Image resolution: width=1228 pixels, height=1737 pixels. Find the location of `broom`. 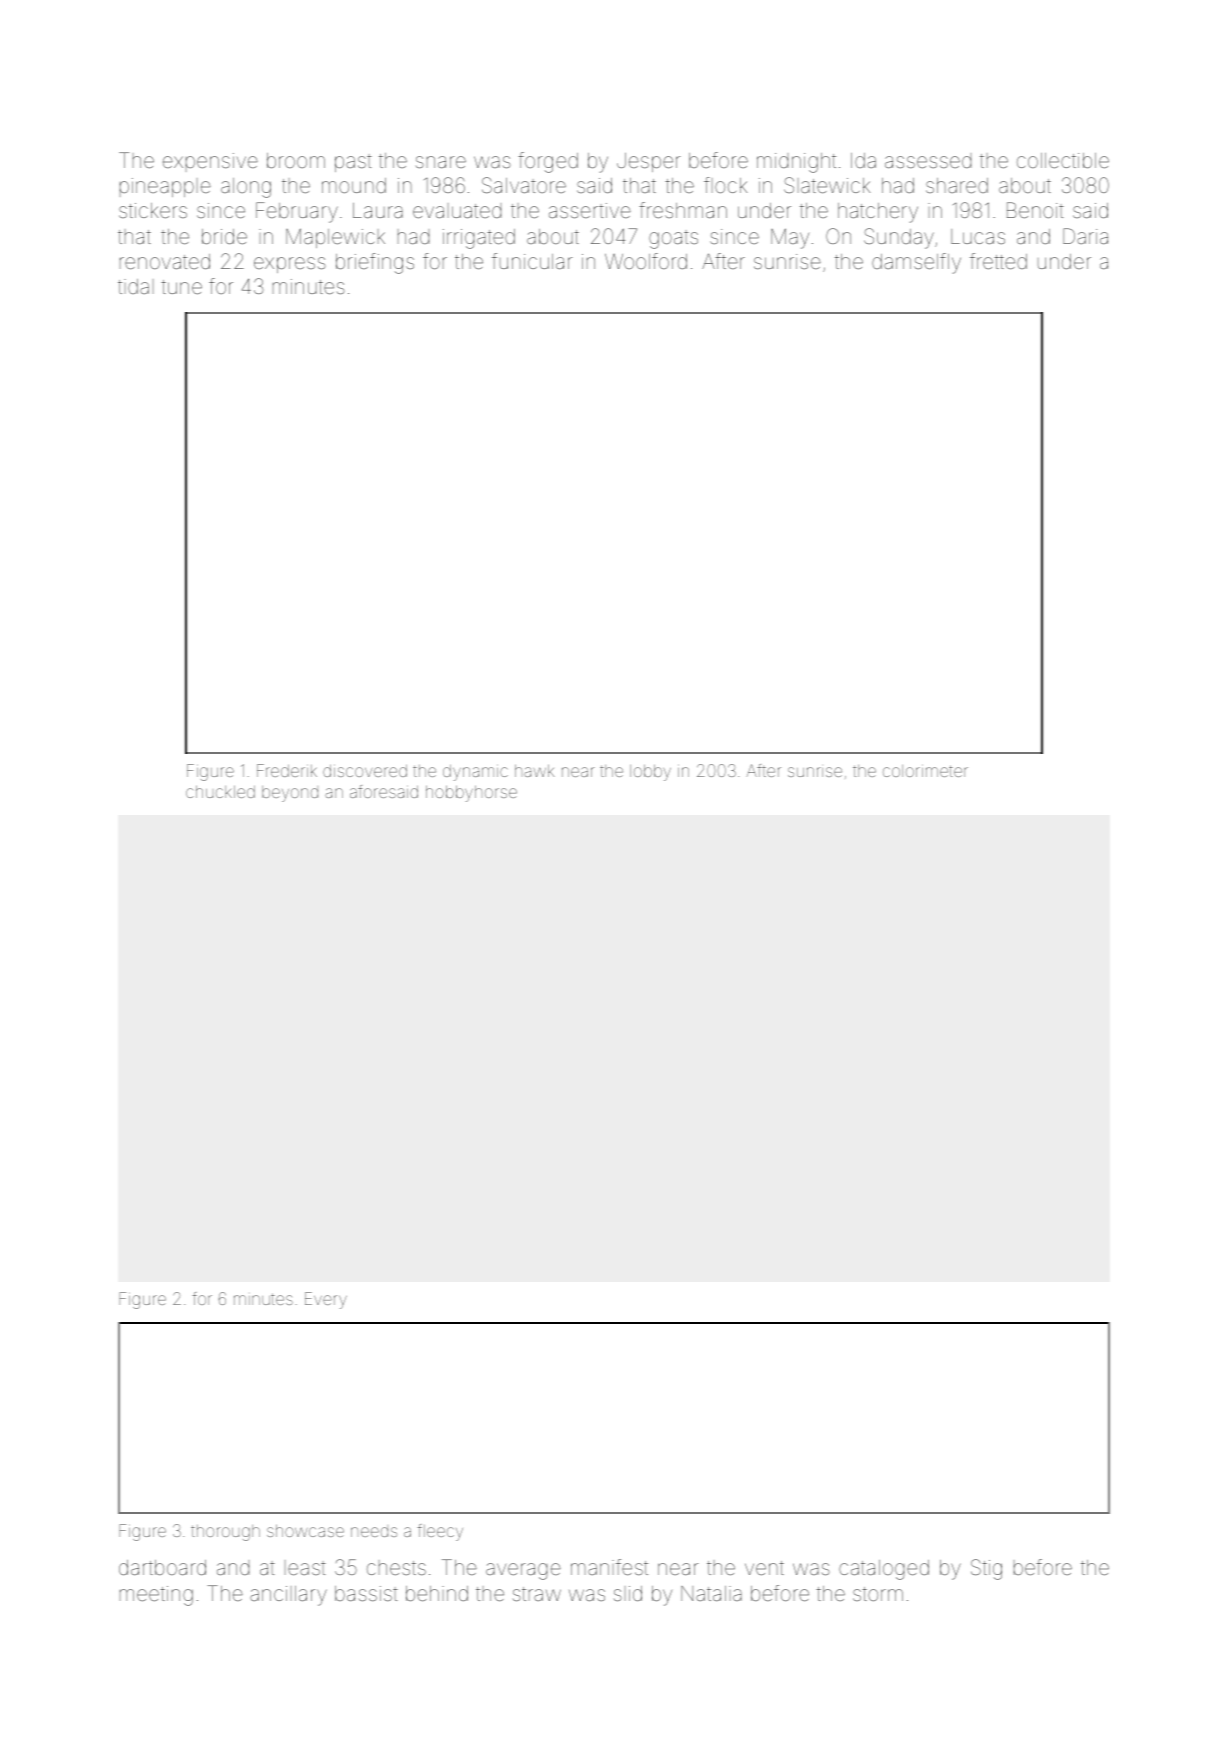

broom is located at coordinates (296, 160).
